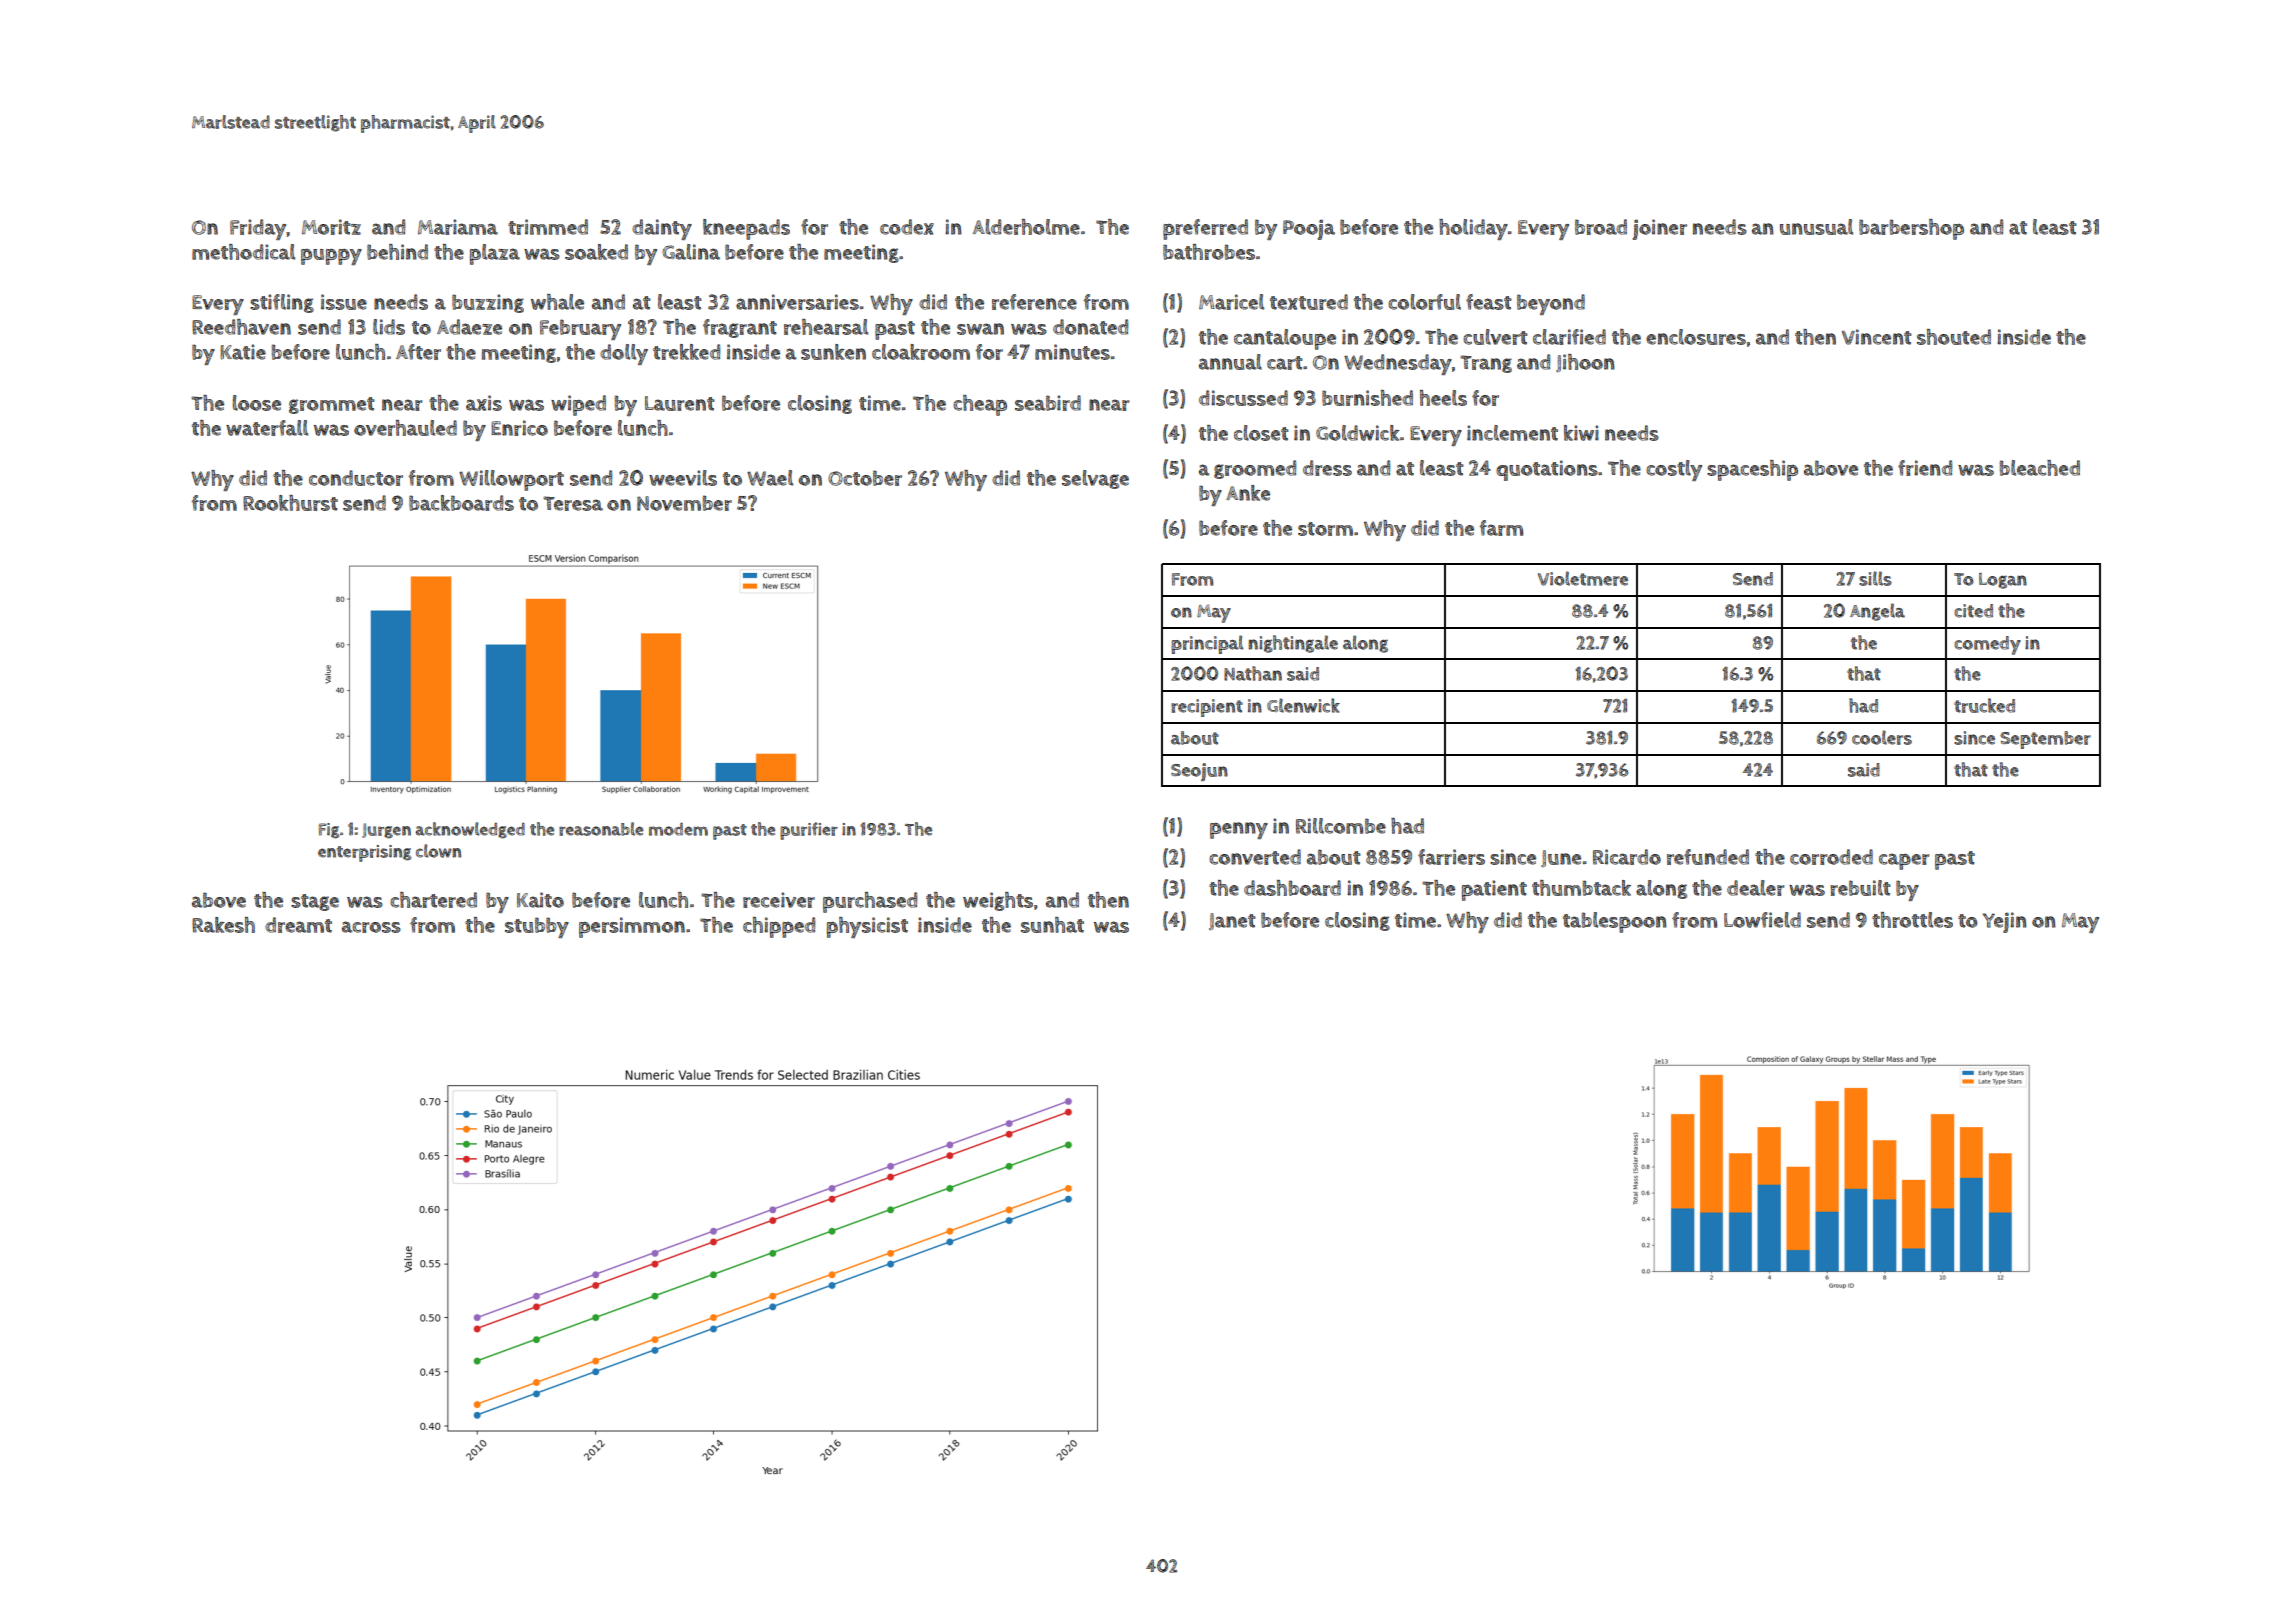 This document has height=1620, width=2292. What do you see at coordinates (1207, 644) in the document?
I see `principal` at bounding box center [1207, 644].
